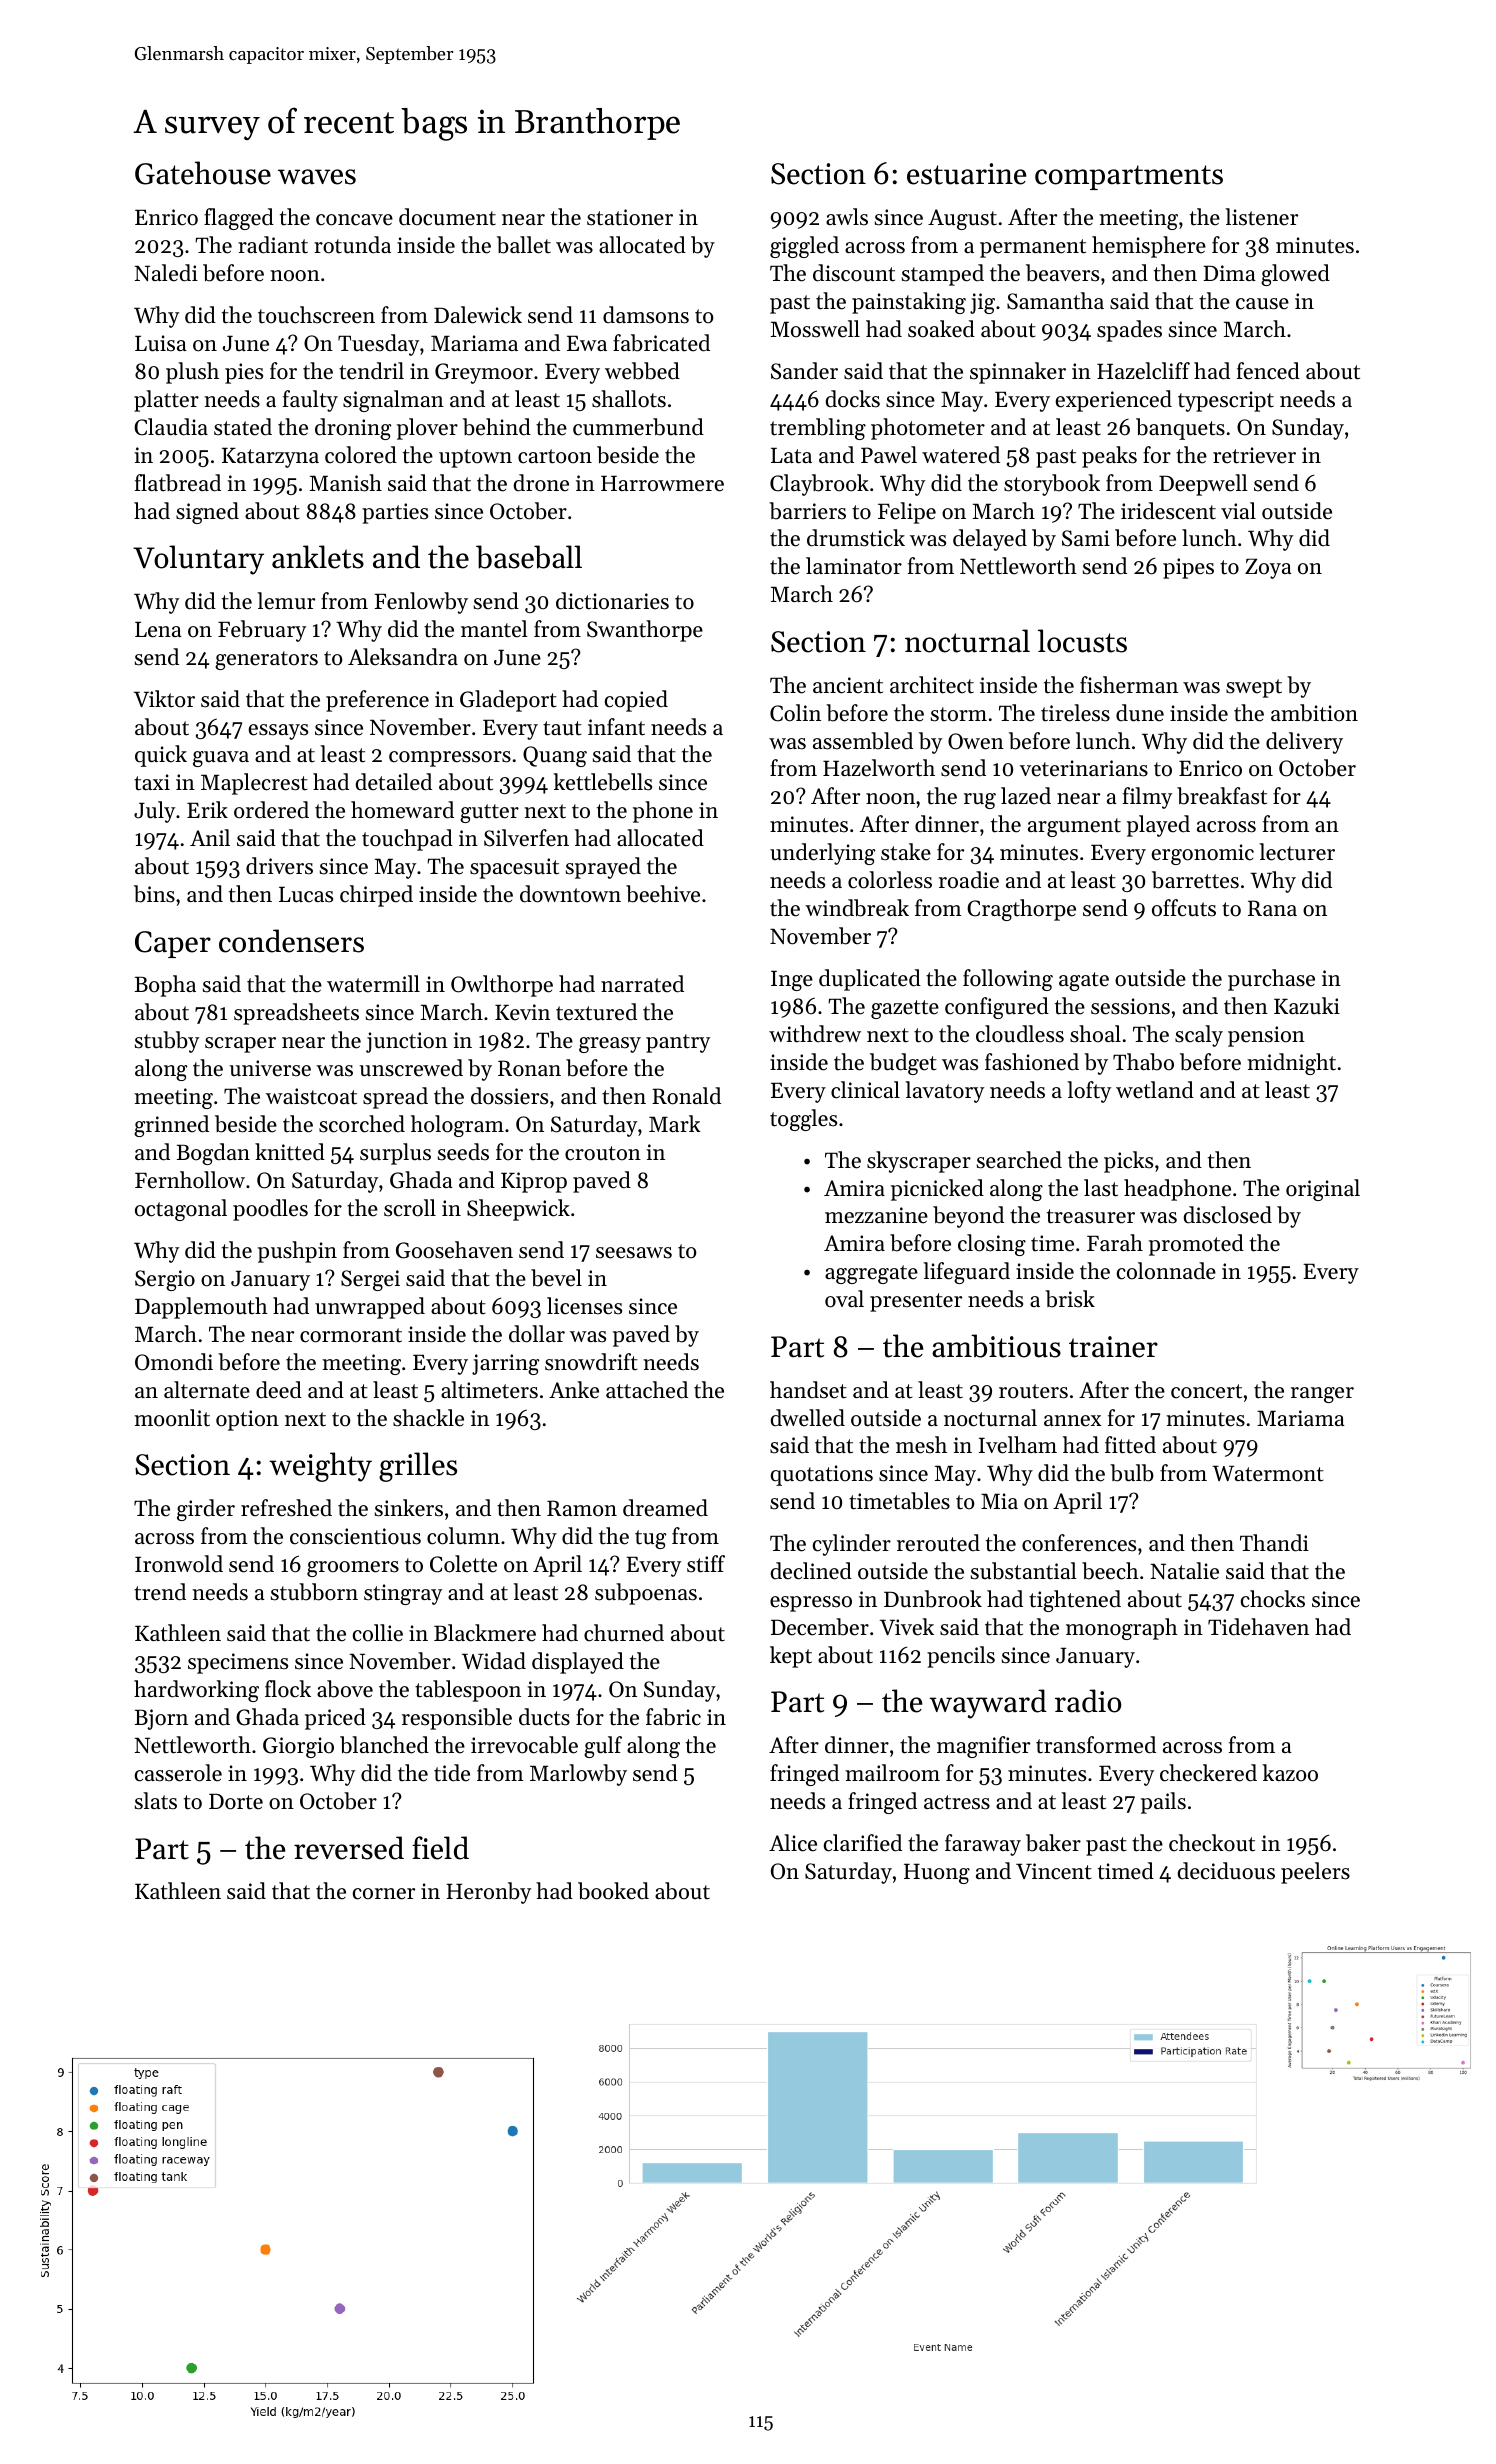 Image resolution: width=1496 pixels, height=2464 pixels. What do you see at coordinates (870, 980) in the image?
I see `duplicated` at bounding box center [870, 980].
